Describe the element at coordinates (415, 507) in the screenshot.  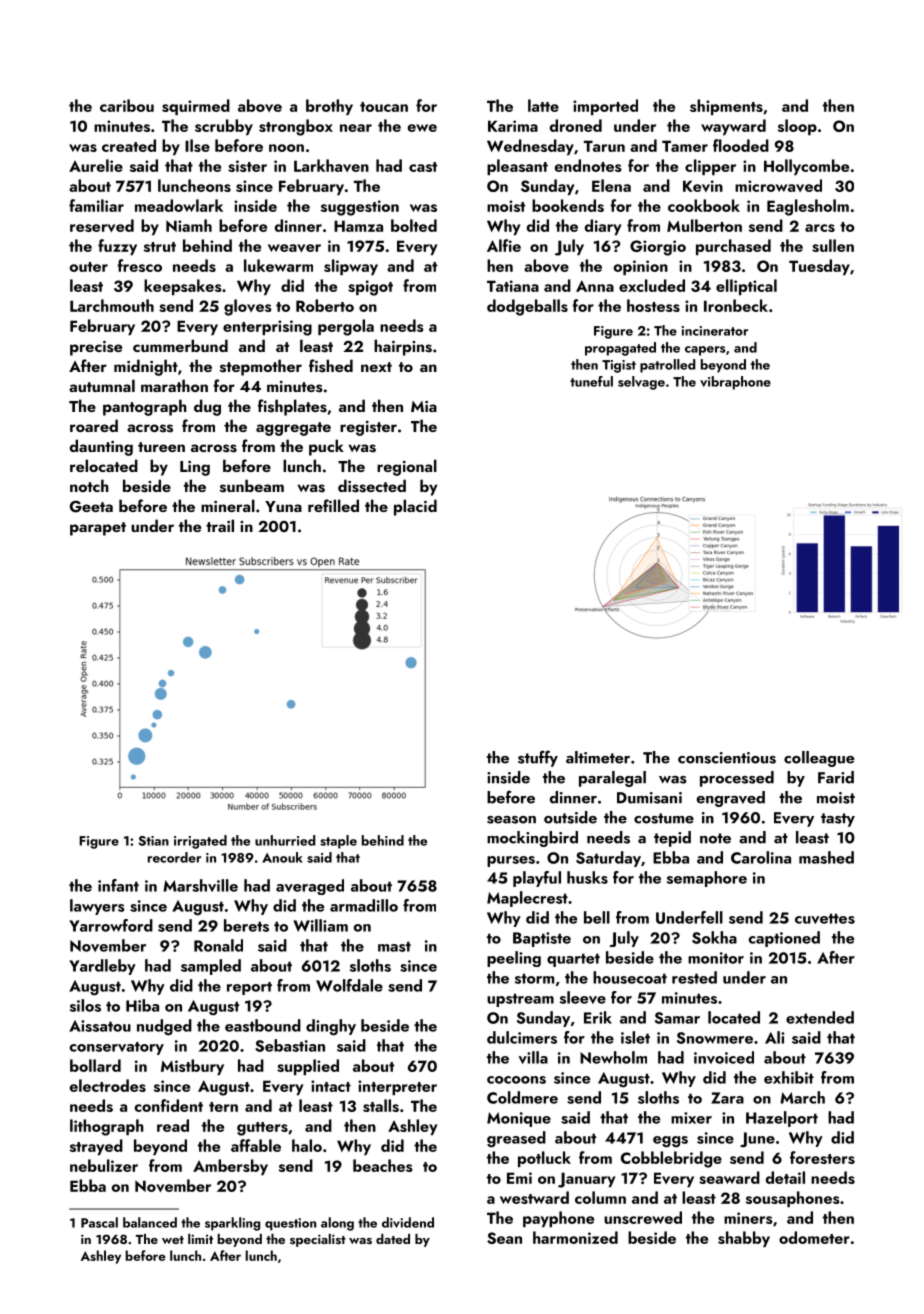
I see `placid` at that location.
